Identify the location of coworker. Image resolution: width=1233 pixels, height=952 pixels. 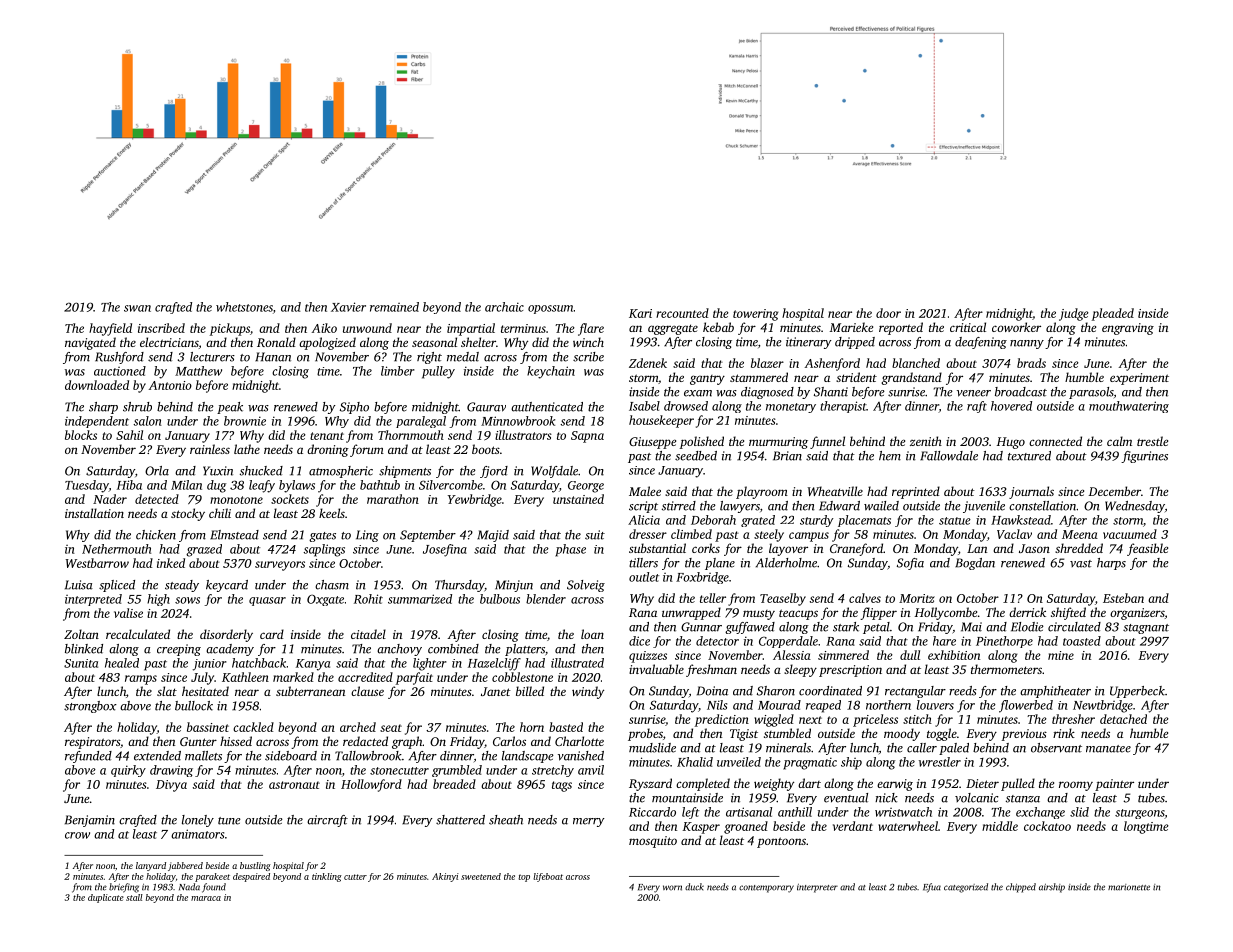
(1016, 327).
